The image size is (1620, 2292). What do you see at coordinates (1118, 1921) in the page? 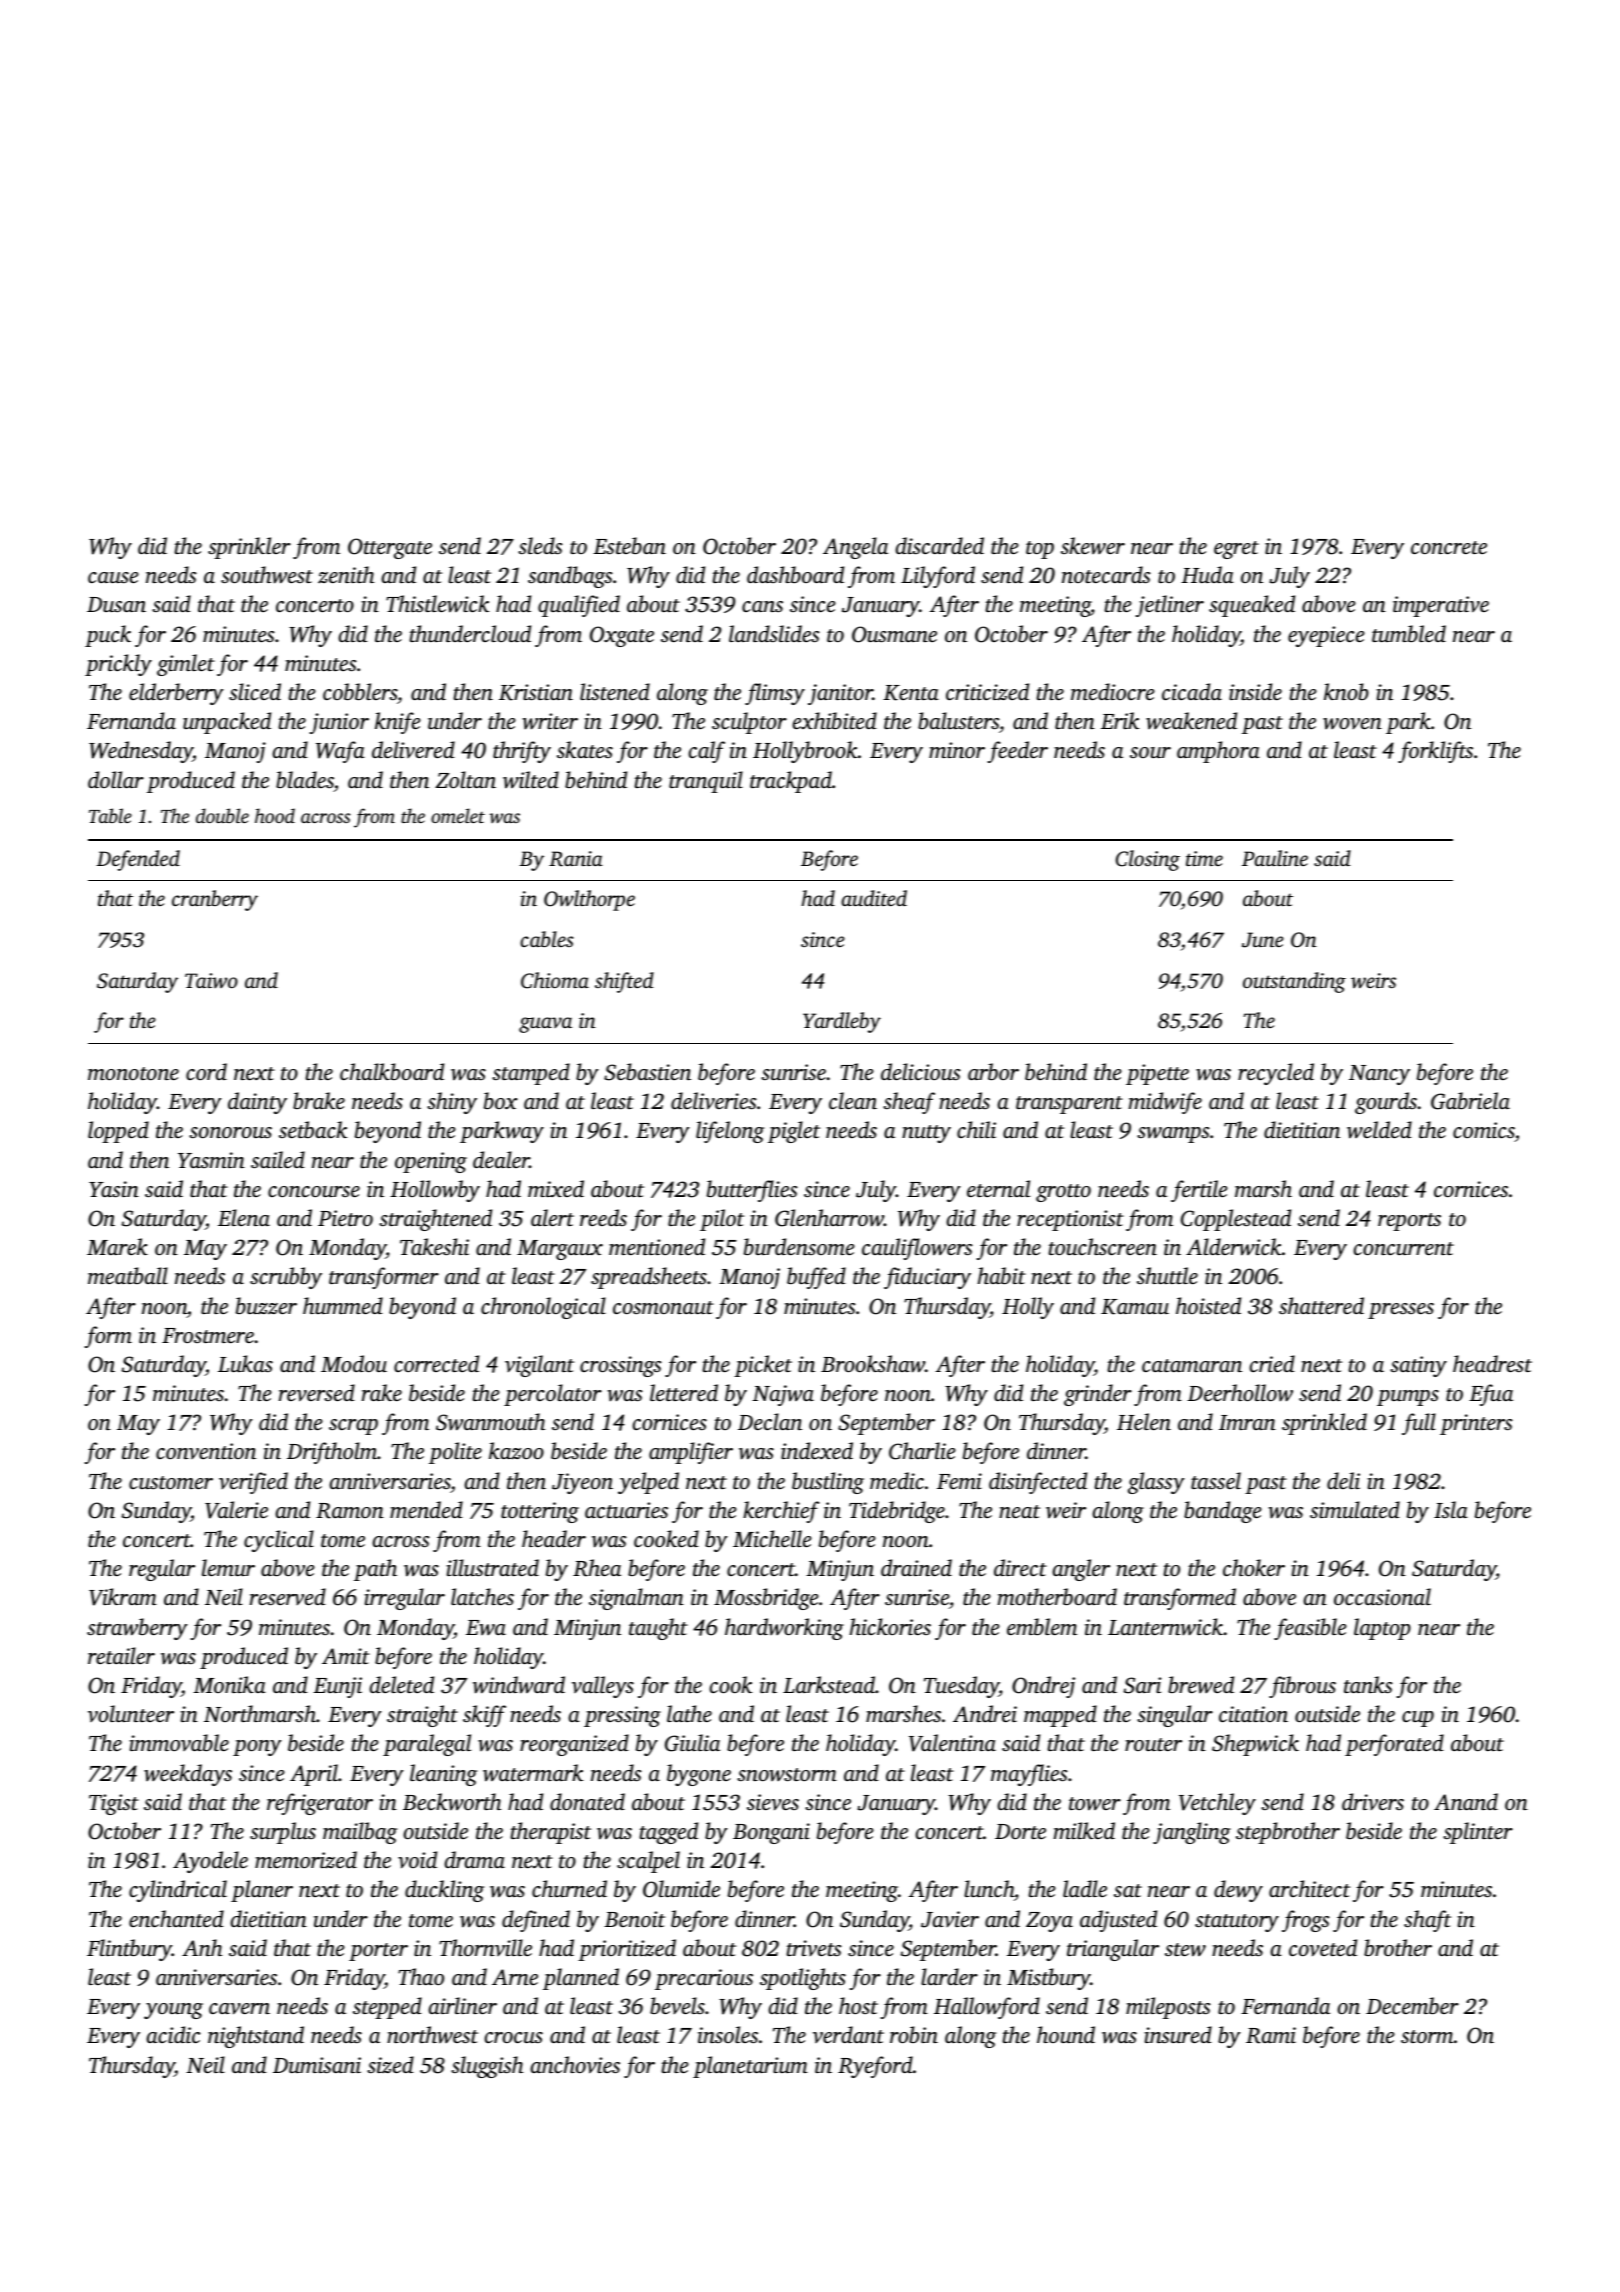
I see `adjusted` at bounding box center [1118, 1921].
